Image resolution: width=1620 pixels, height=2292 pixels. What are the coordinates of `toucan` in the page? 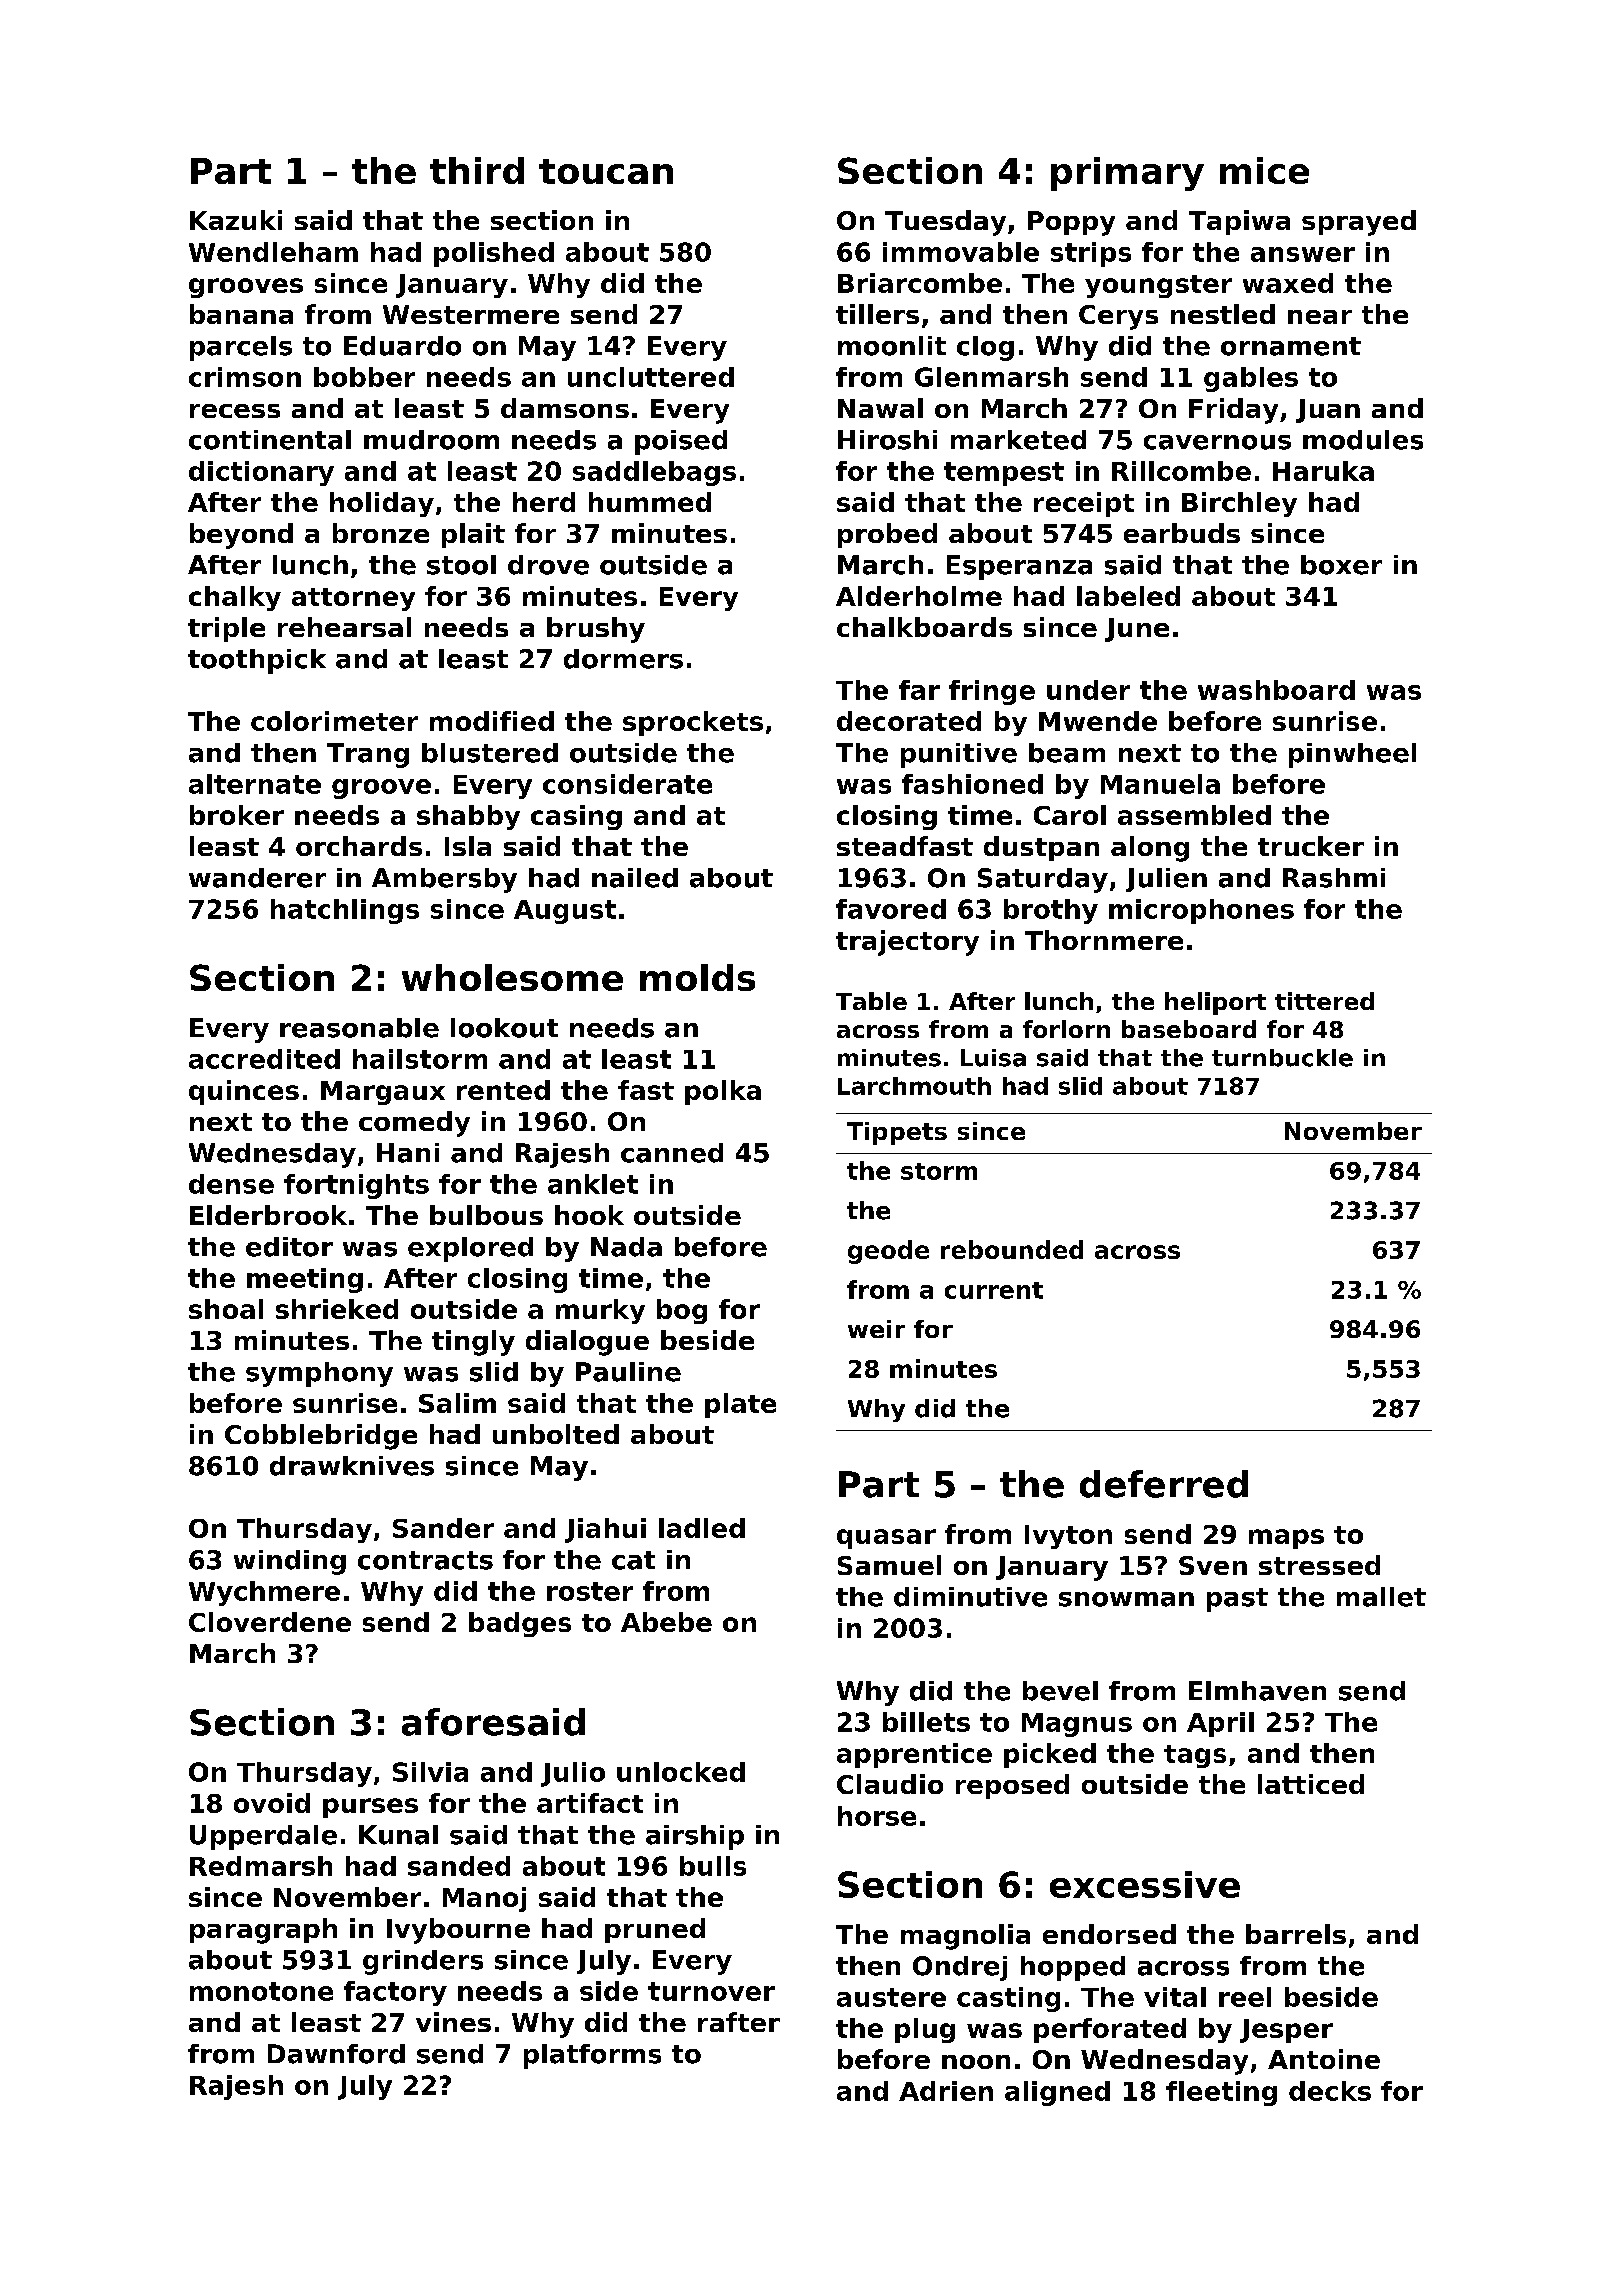 It's located at (606, 171).
